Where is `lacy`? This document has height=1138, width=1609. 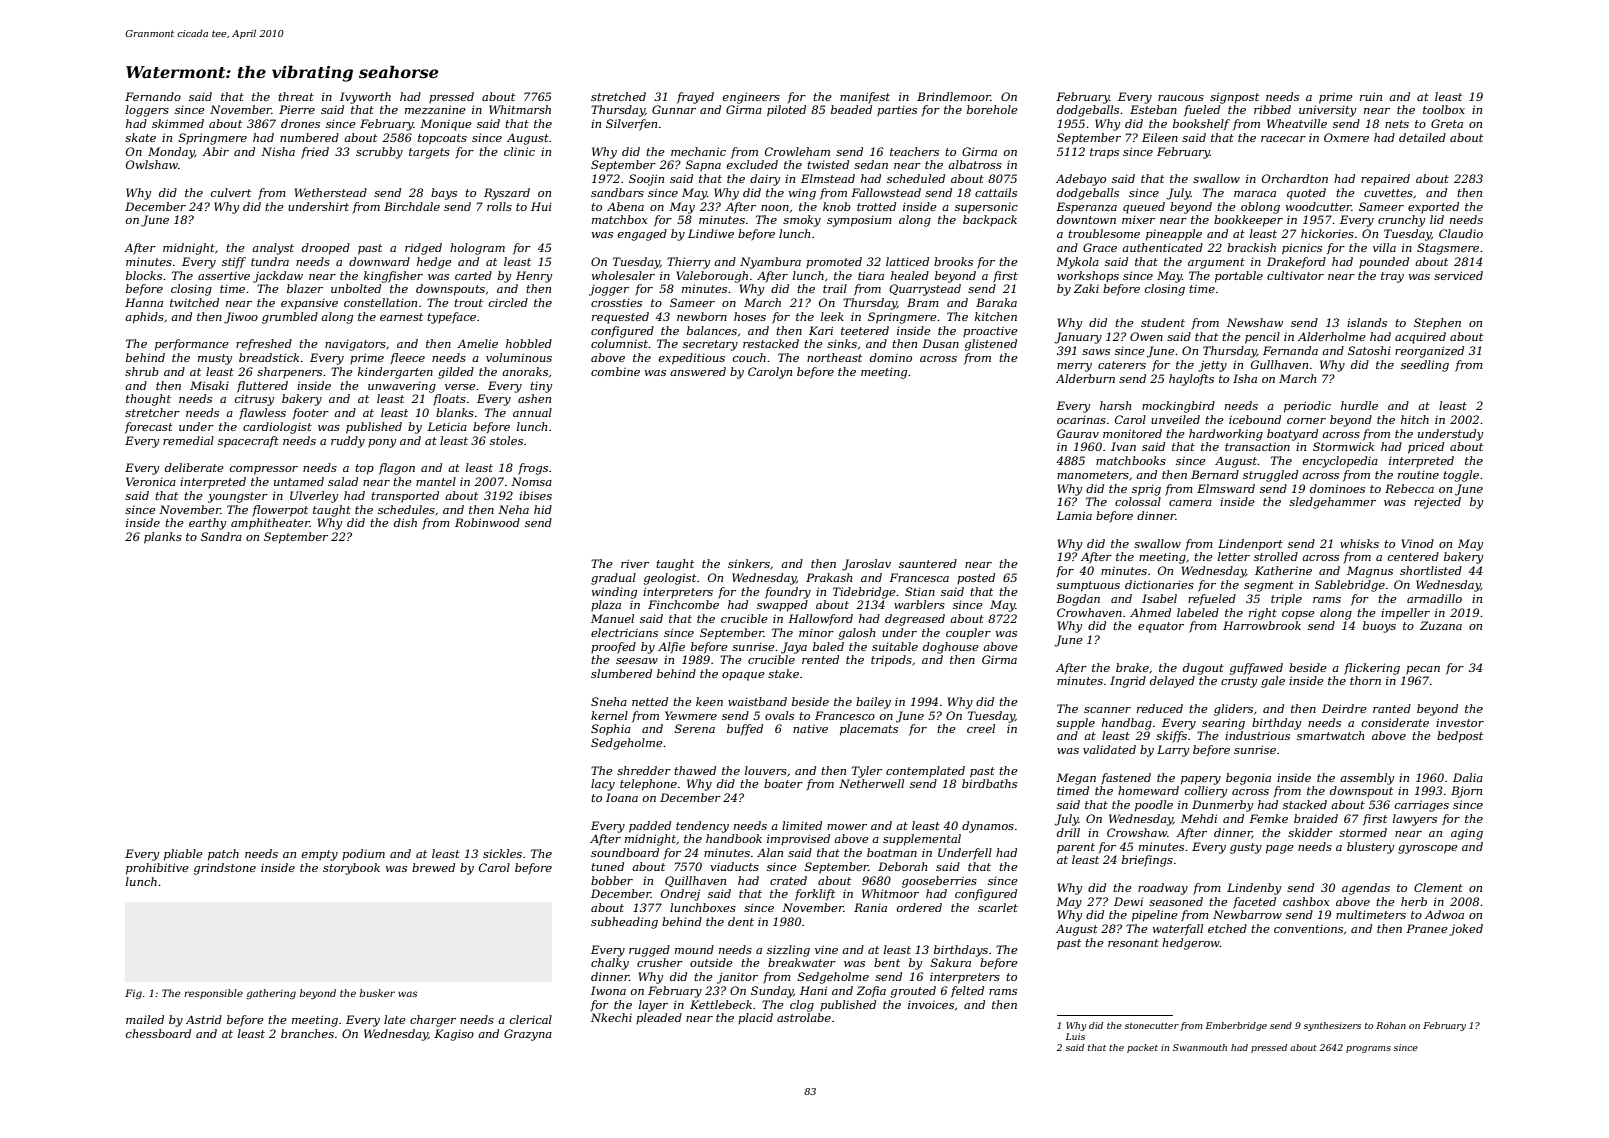 lacy is located at coordinates (603, 785).
